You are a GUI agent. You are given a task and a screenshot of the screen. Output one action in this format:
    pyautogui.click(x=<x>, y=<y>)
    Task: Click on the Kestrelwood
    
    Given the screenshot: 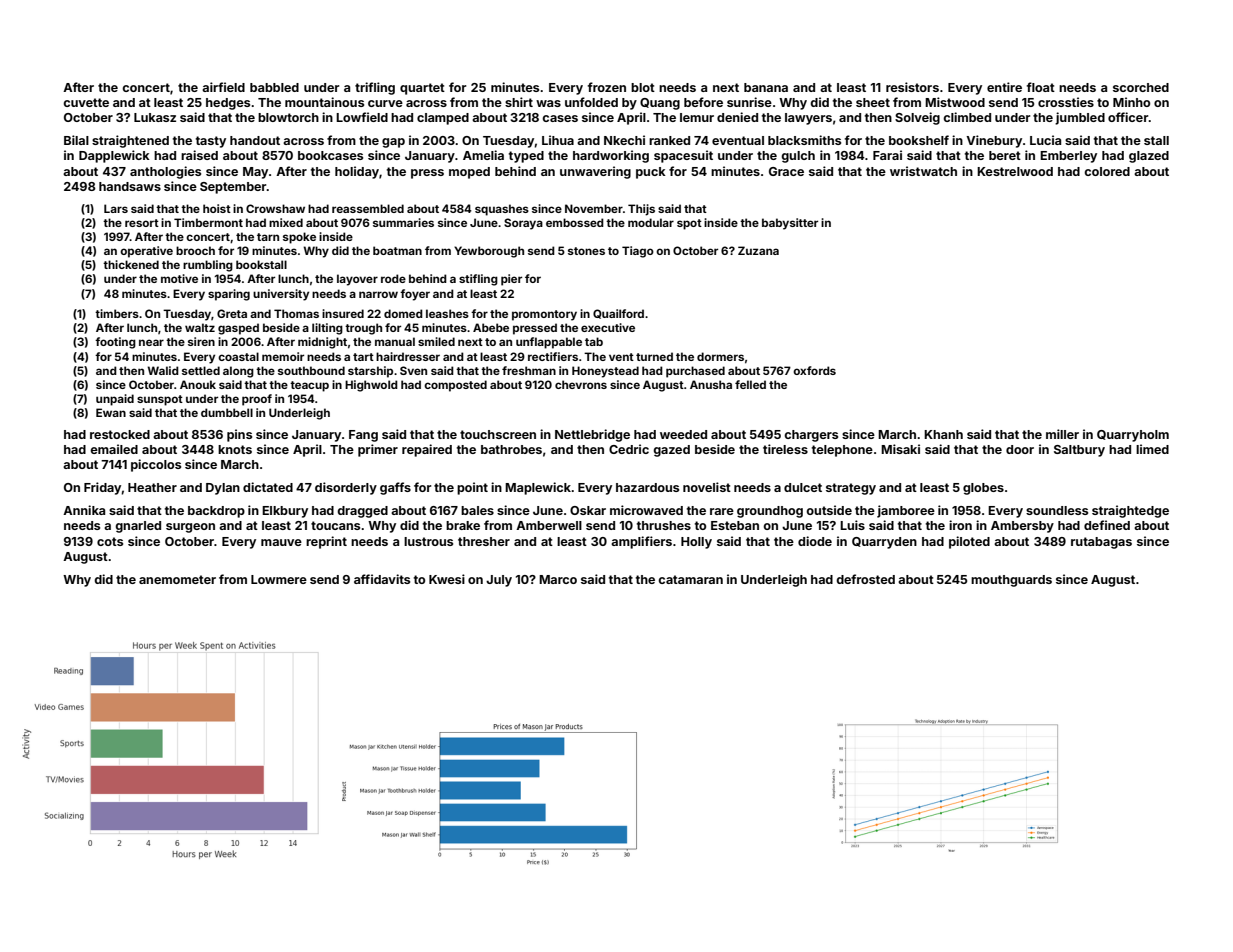 What is the action you would take?
    pyautogui.click(x=1015, y=171)
